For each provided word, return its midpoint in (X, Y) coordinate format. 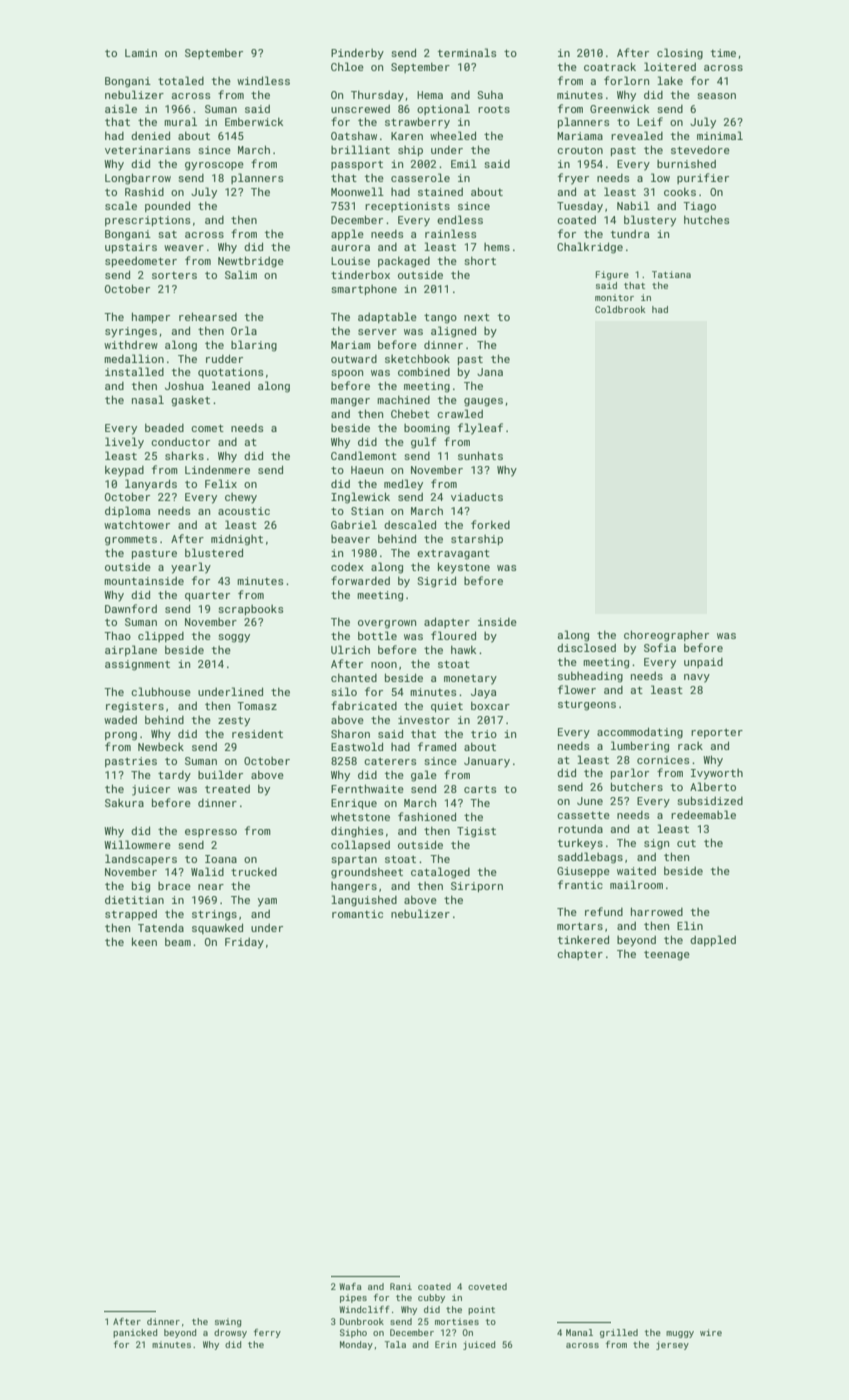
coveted (487, 1286)
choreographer (666, 636)
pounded (167, 206)
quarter (207, 596)
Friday (244, 943)
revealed (637, 135)
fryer (573, 179)
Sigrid (436, 582)
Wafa (350, 1286)
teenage (667, 956)
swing (228, 1322)
